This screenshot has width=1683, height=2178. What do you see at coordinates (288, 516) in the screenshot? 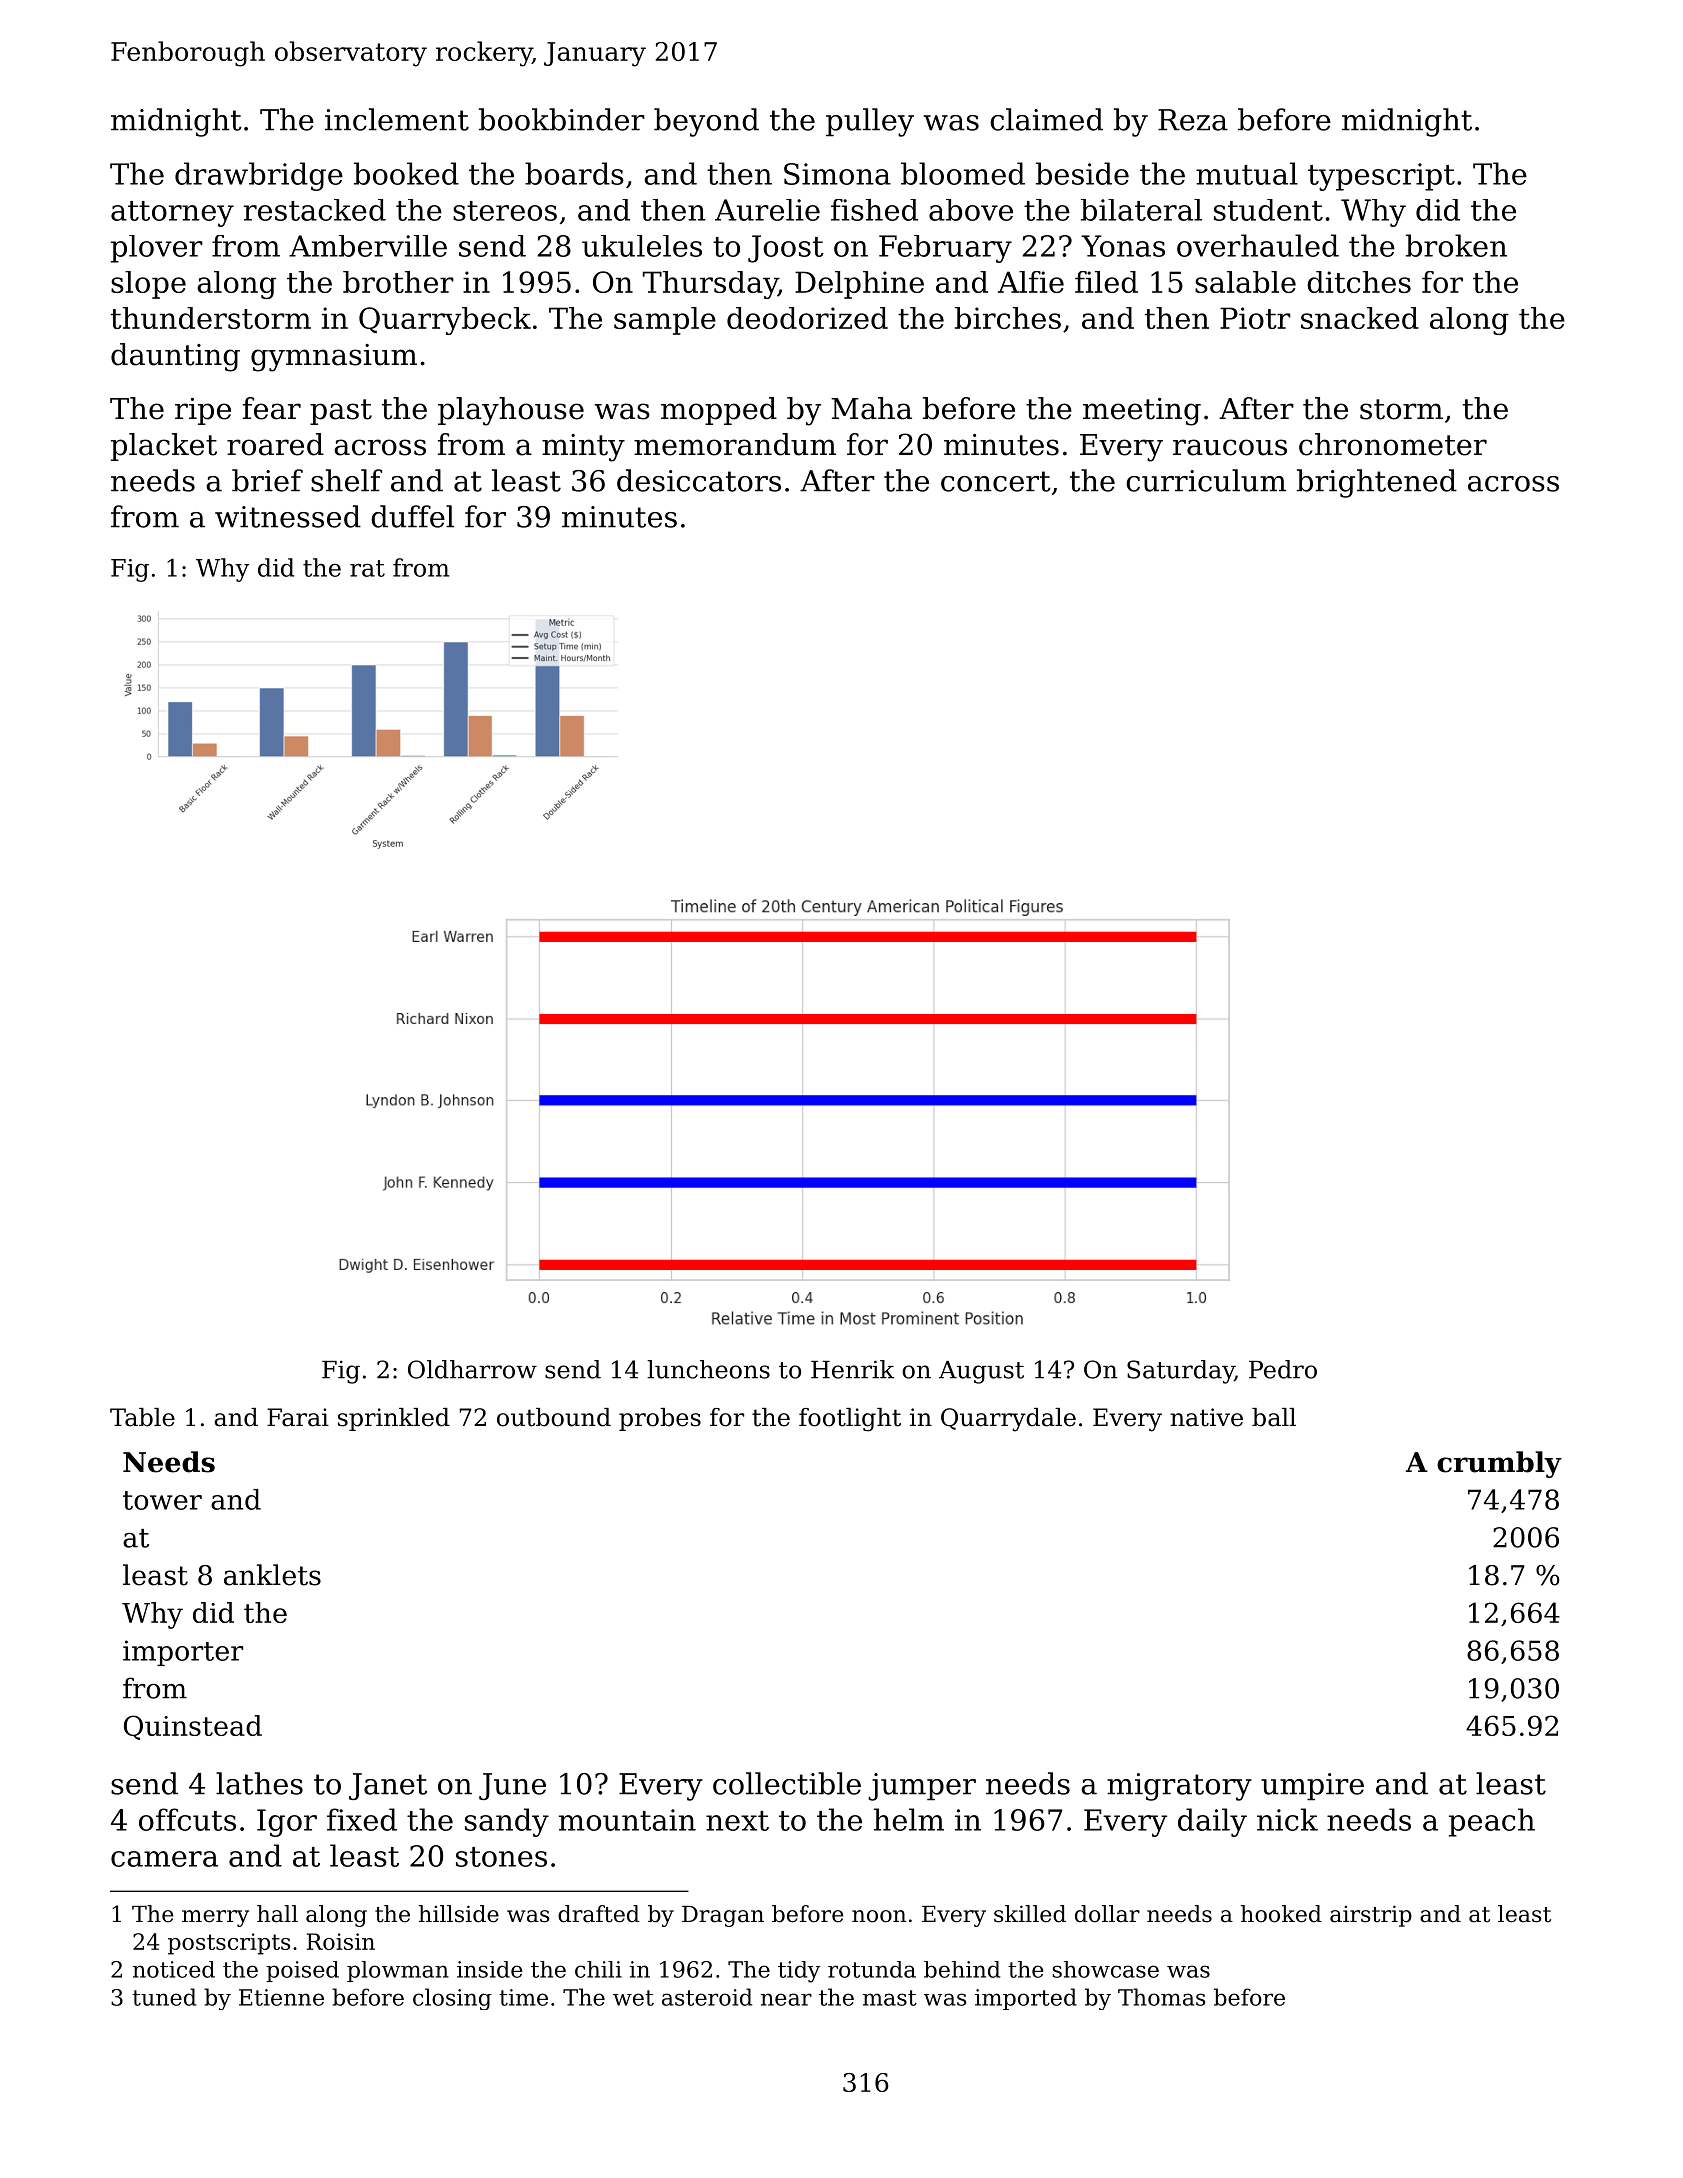
I see `witnessed` at bounding box center [288, 516].
